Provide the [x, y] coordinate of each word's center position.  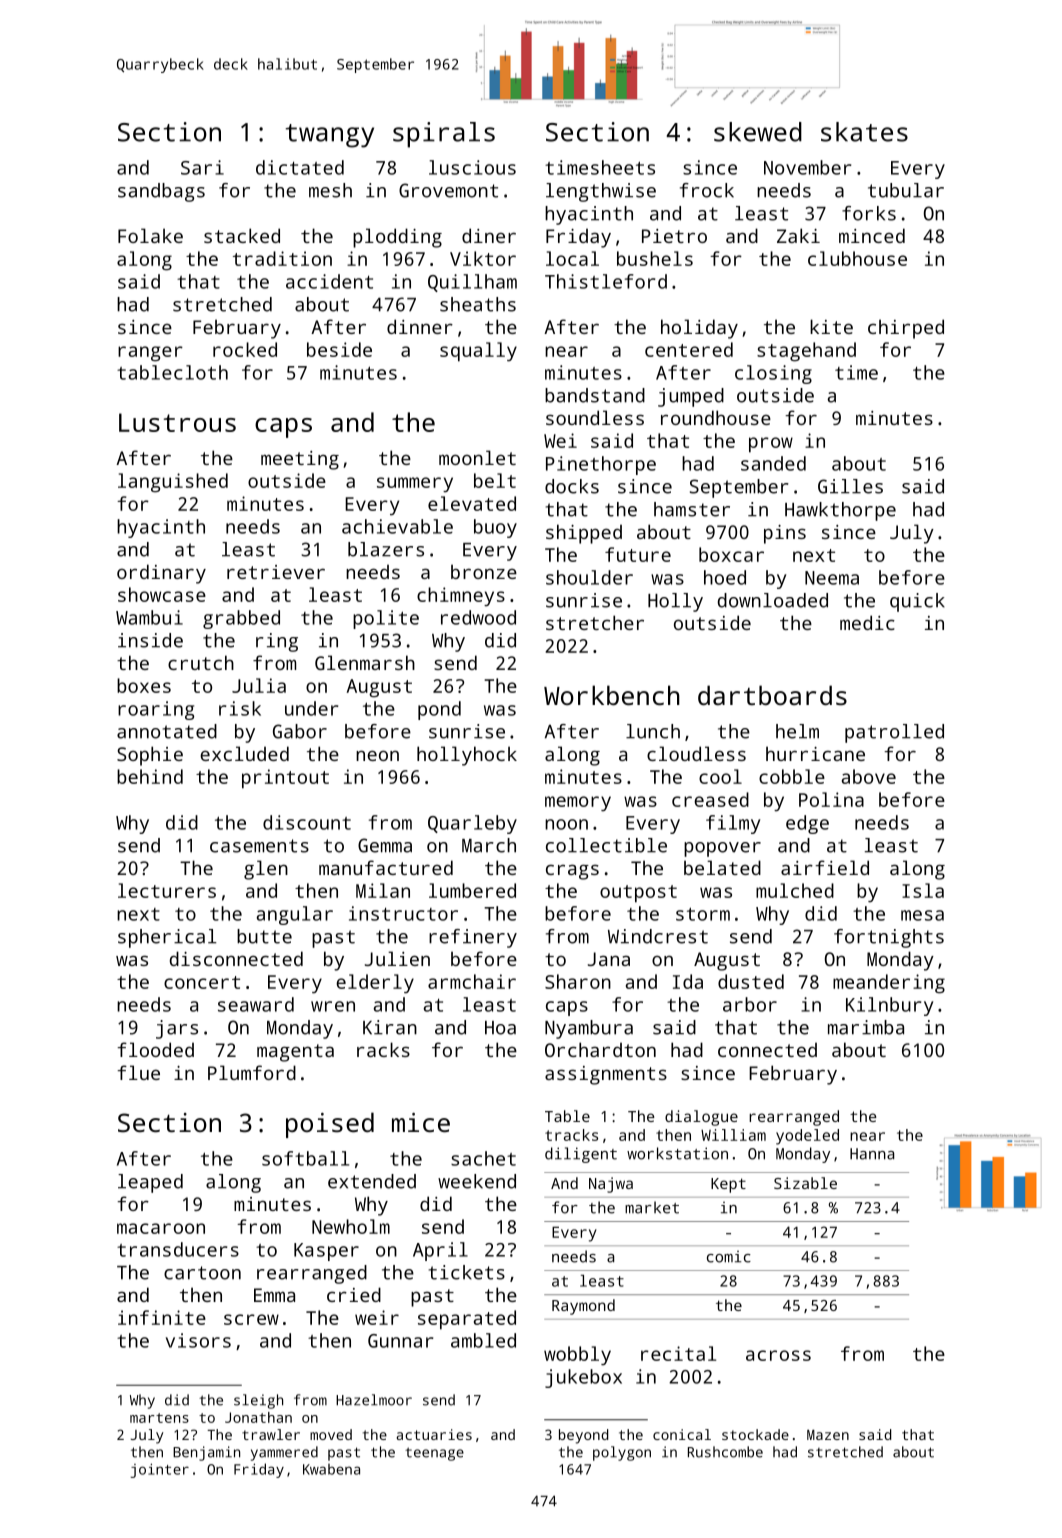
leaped [150, 1183]
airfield [825, 867]
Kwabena [331, 1469]
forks [869, 213]
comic [729, 1257]
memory [578, 803]
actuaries [434, 1434]
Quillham [472, 283]
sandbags [161, 192]
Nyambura [589, 1029]
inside [150, 640]
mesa [922, 915]
